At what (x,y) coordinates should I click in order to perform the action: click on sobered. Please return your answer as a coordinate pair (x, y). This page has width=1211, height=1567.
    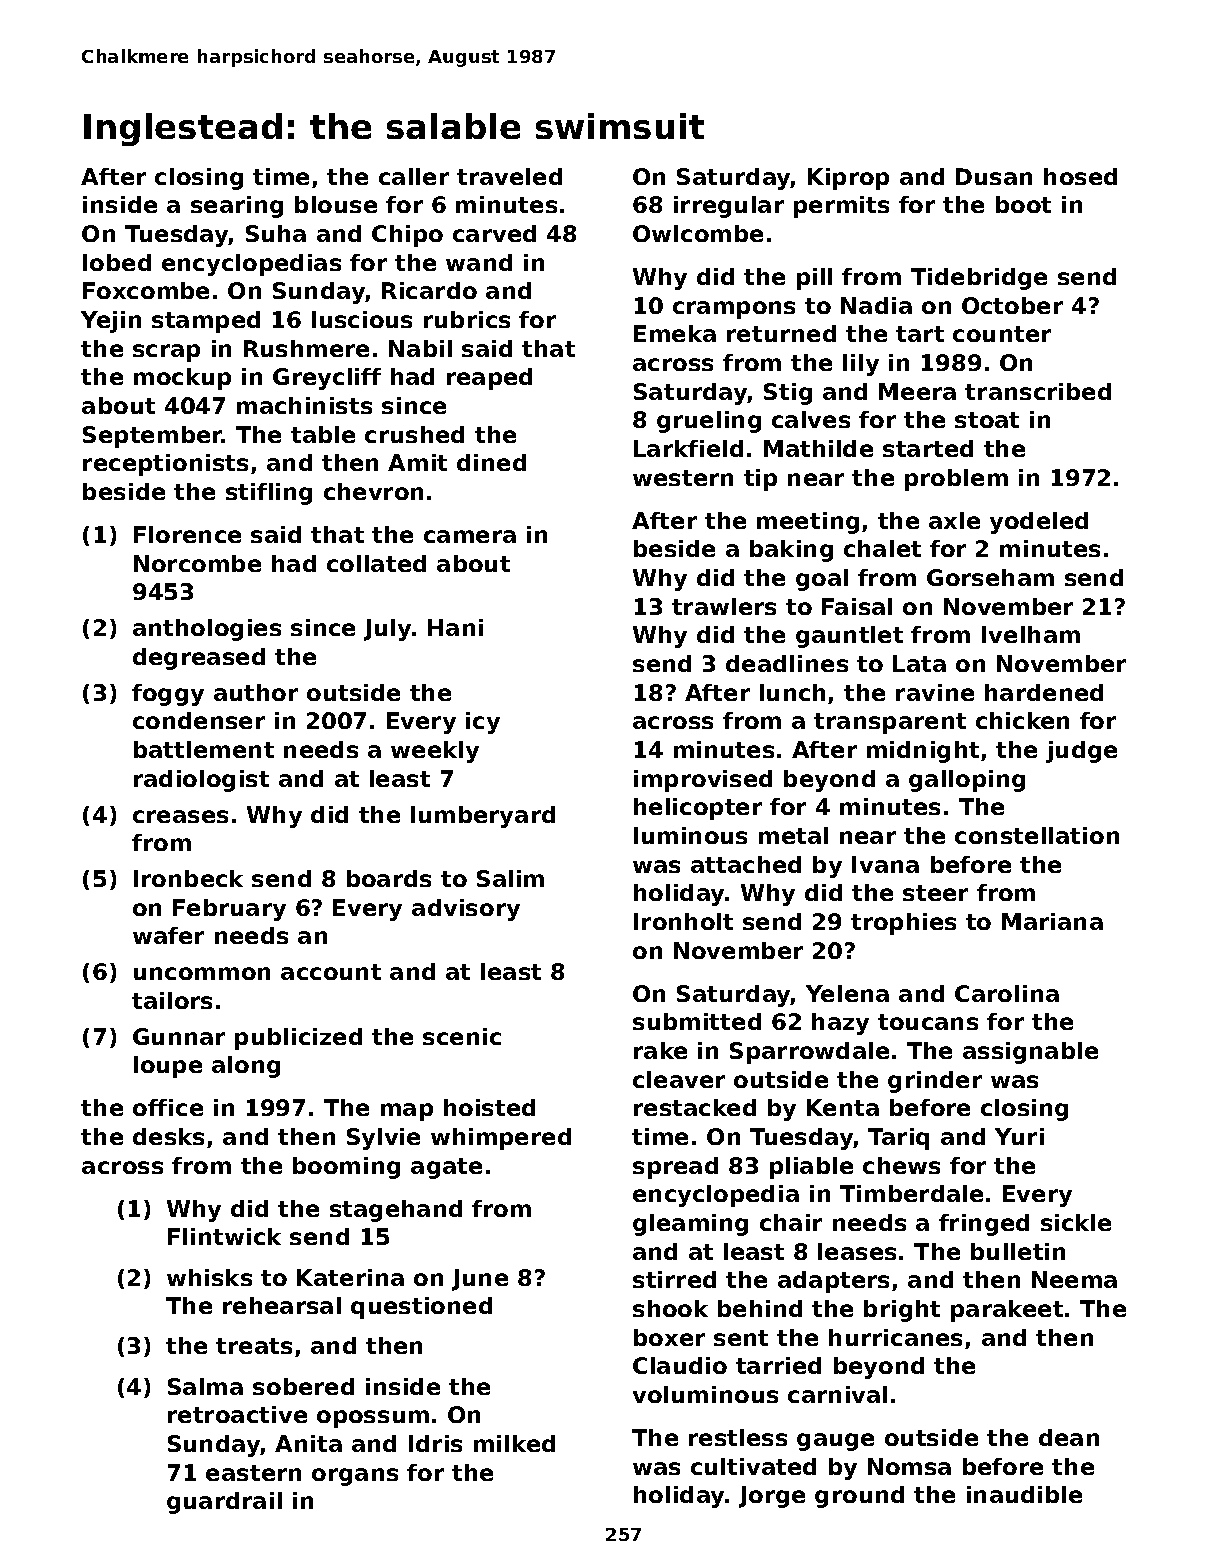
    Looking at the image, I should click on (303, 1386).
